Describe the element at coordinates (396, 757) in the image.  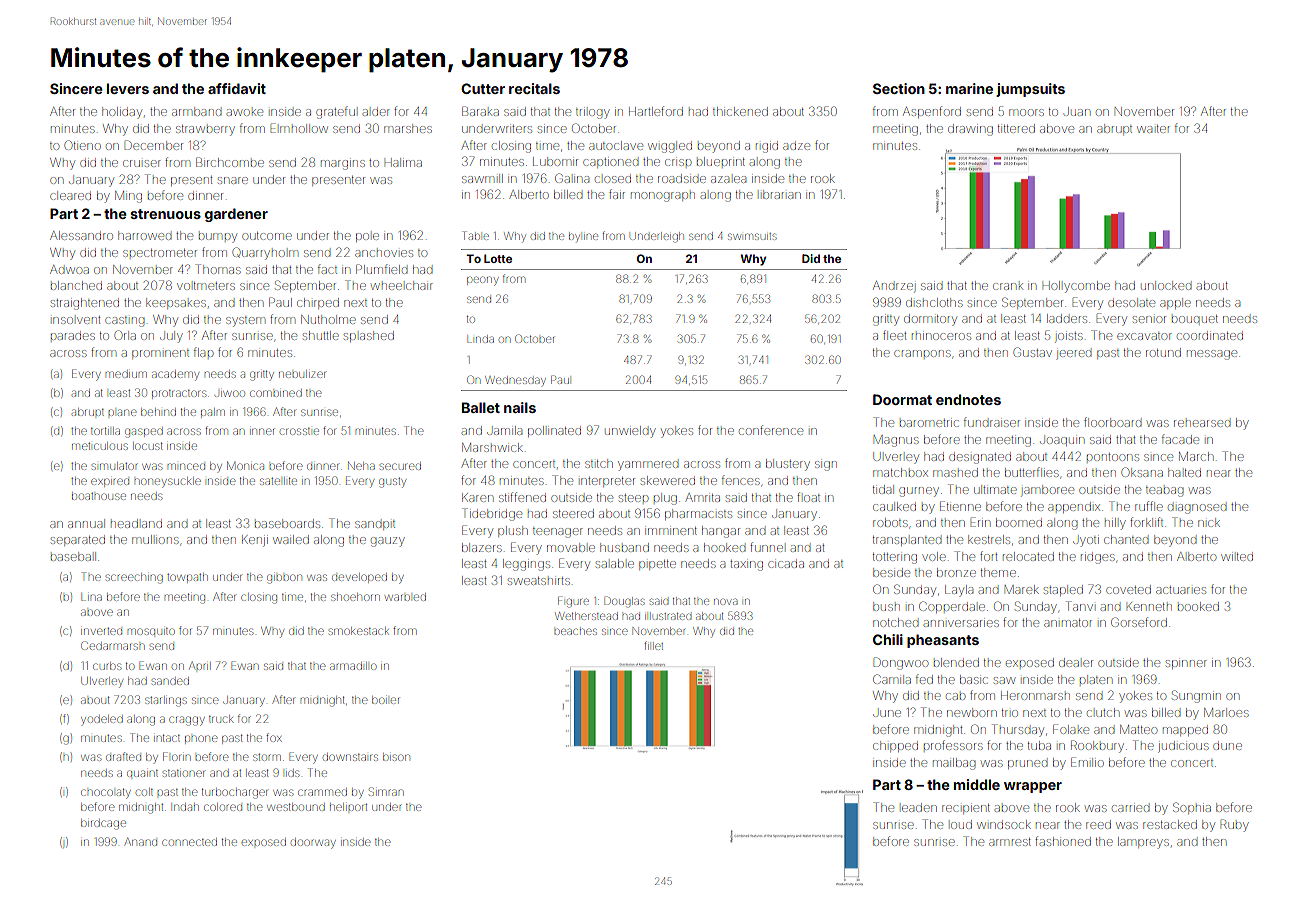
I see `bison` at that location.
